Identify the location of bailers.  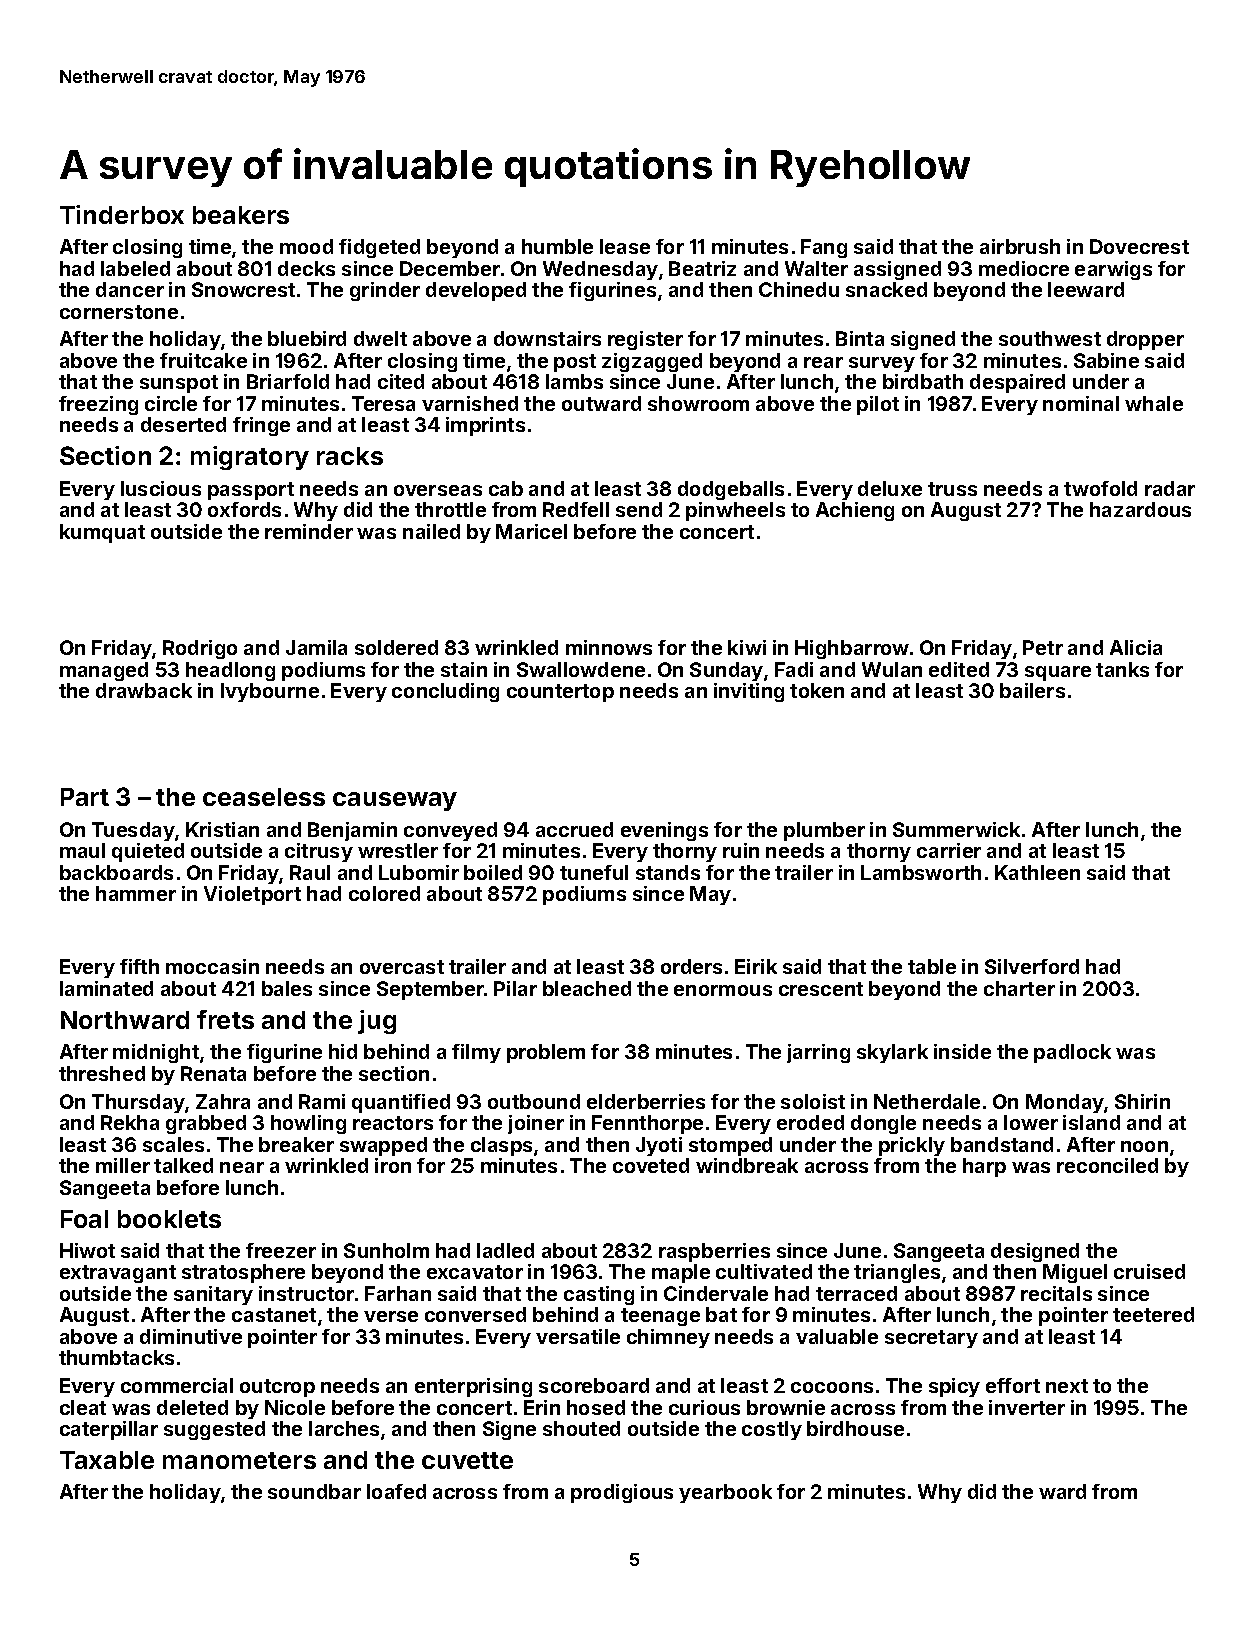
(1032, 690).
